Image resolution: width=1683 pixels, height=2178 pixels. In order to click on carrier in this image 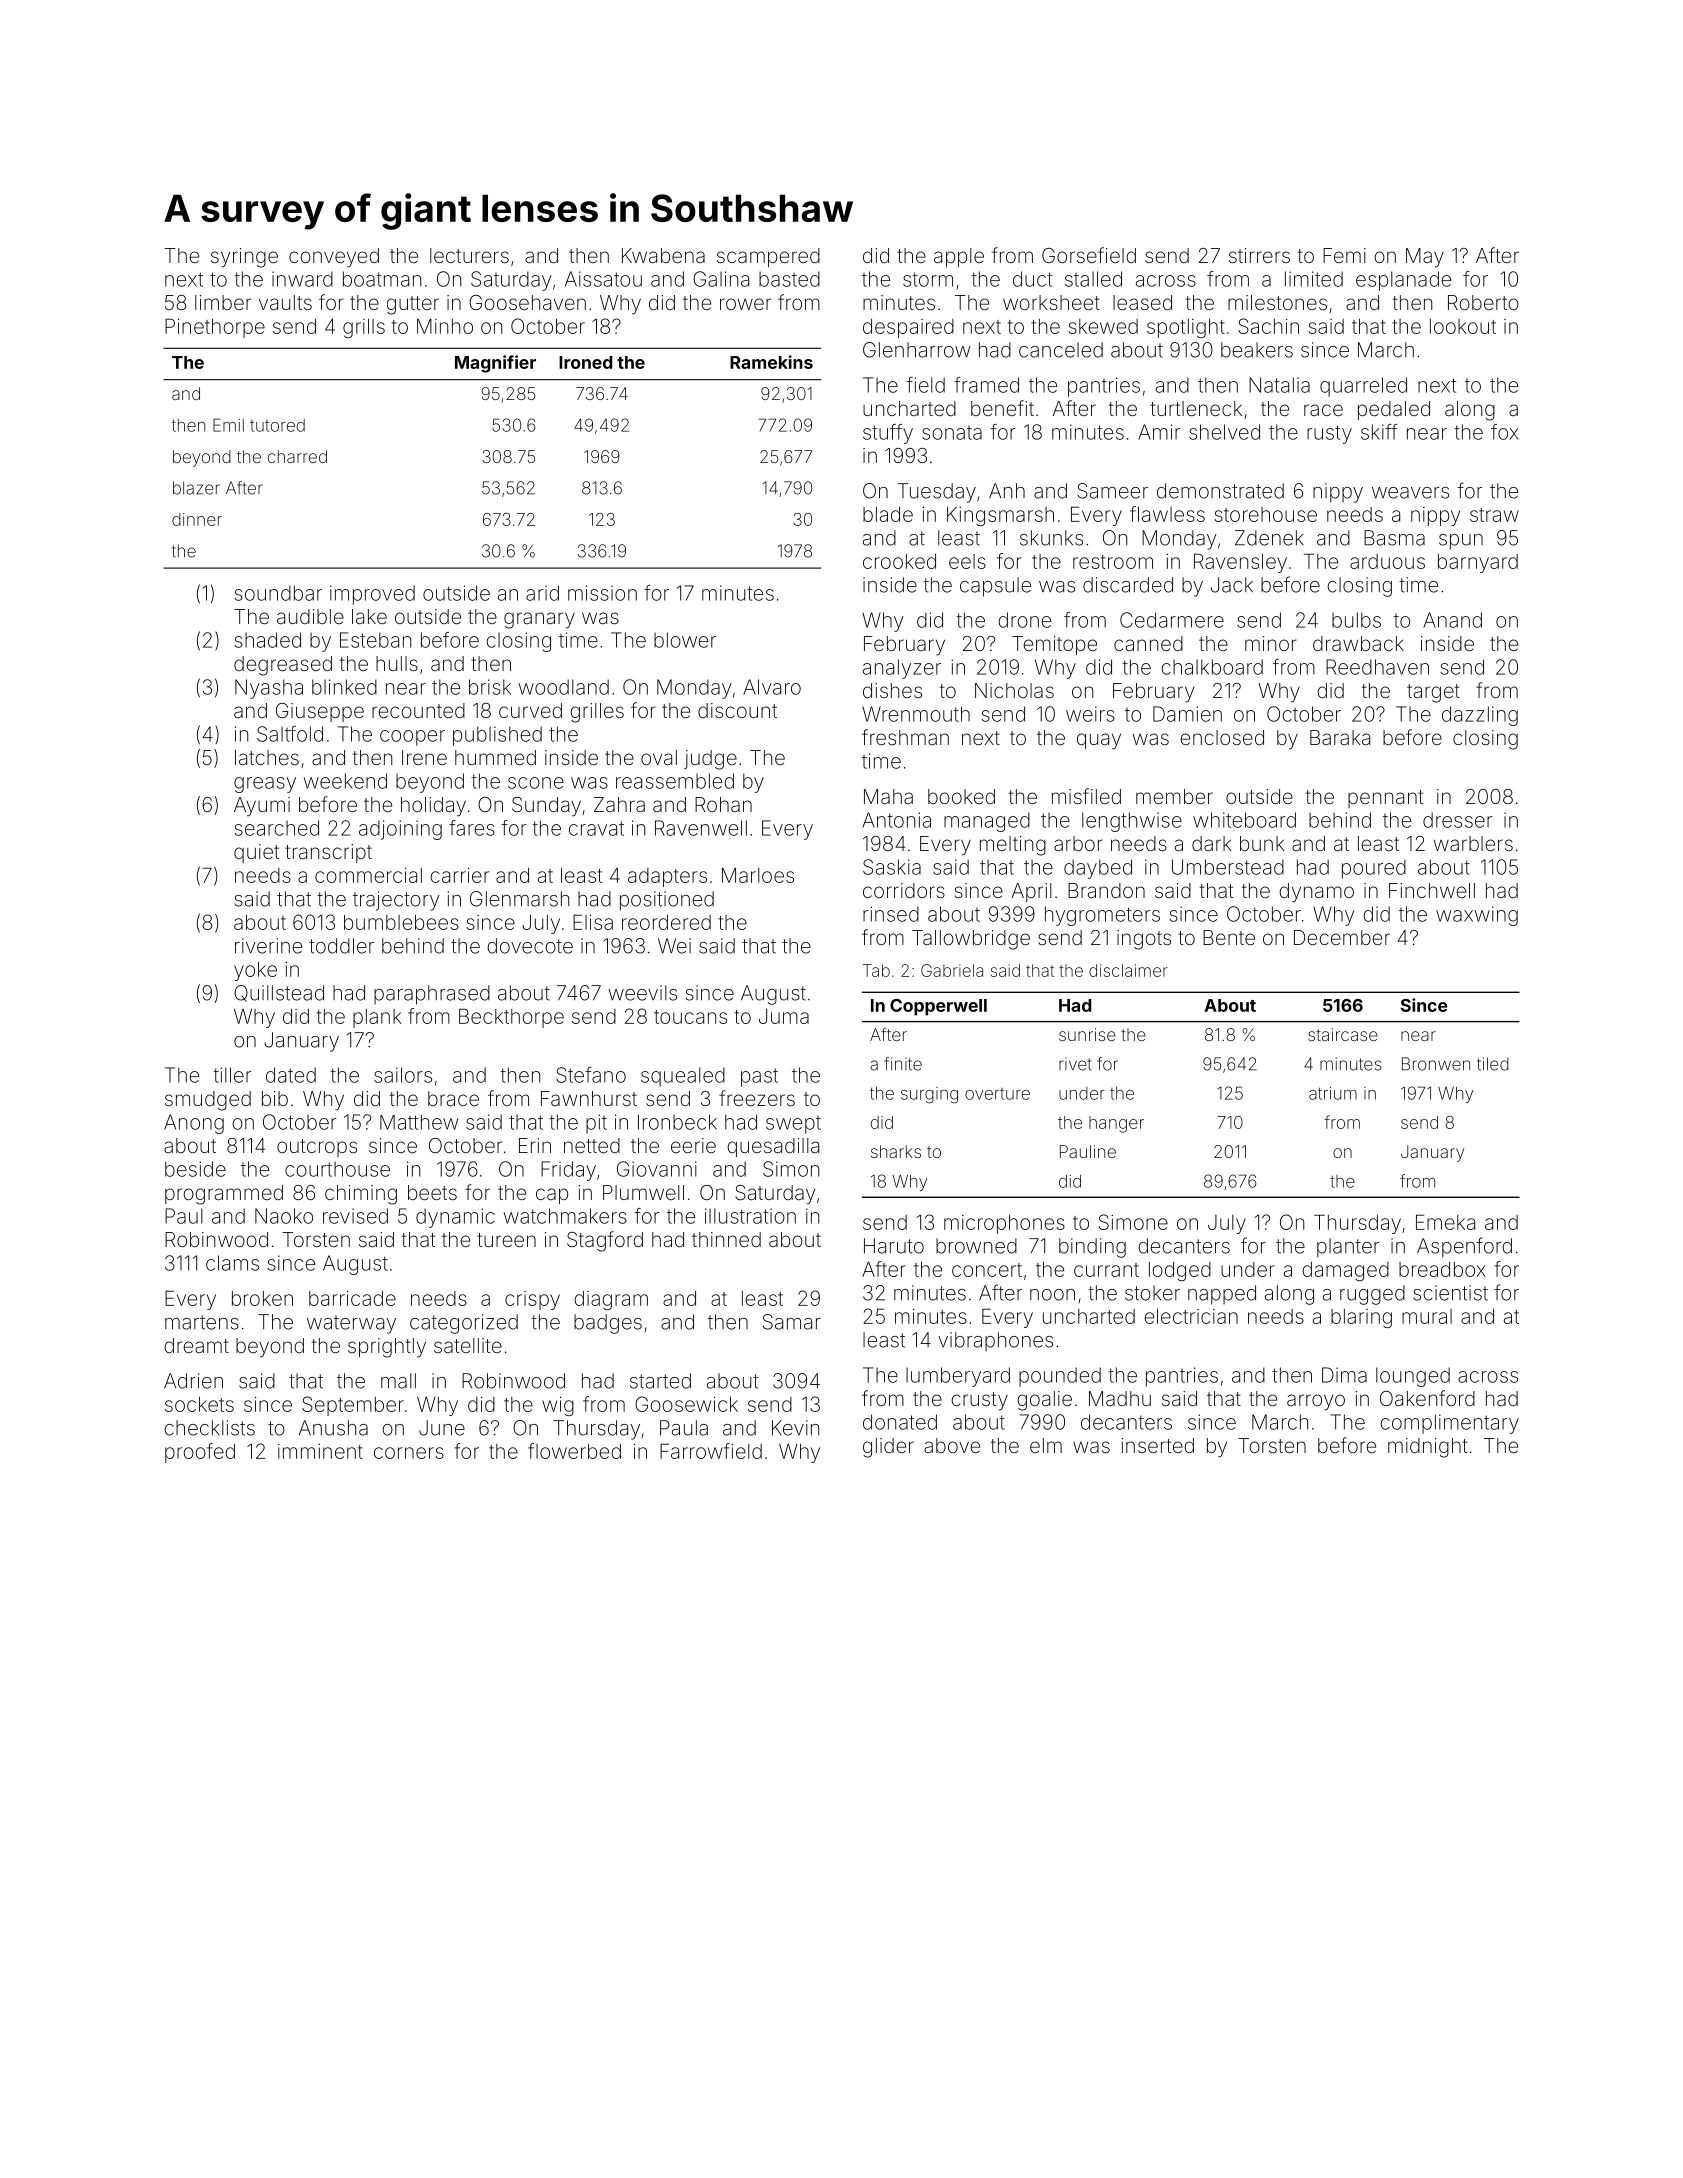, I will do `click(459, 875)`.
